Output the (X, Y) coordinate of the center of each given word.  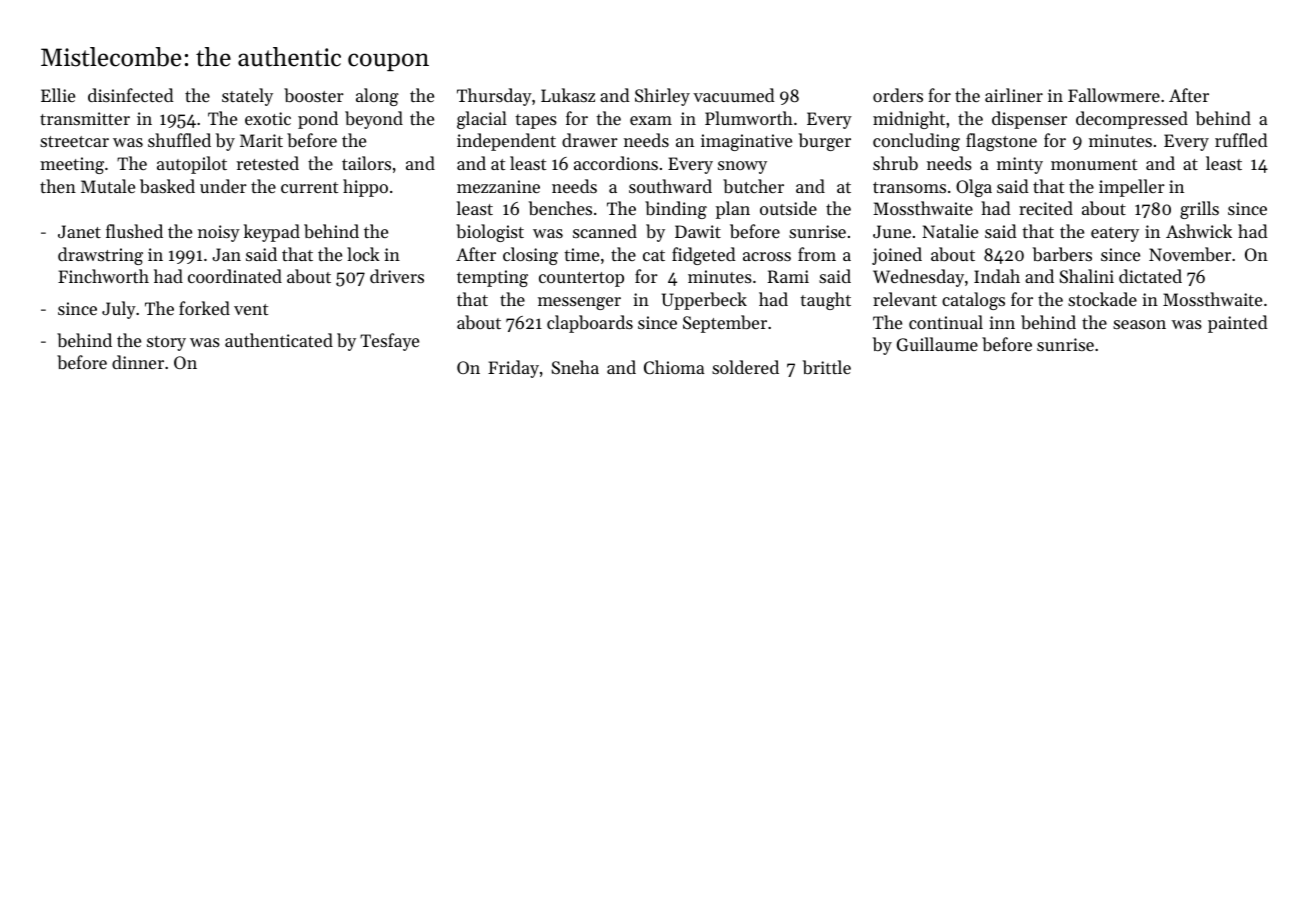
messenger (579, 303)
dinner (138, 362)
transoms (909, 187)
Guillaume (937, 344)
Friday (513, 369)
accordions (616, 163)
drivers (397, 276)
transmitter (85, 118)
